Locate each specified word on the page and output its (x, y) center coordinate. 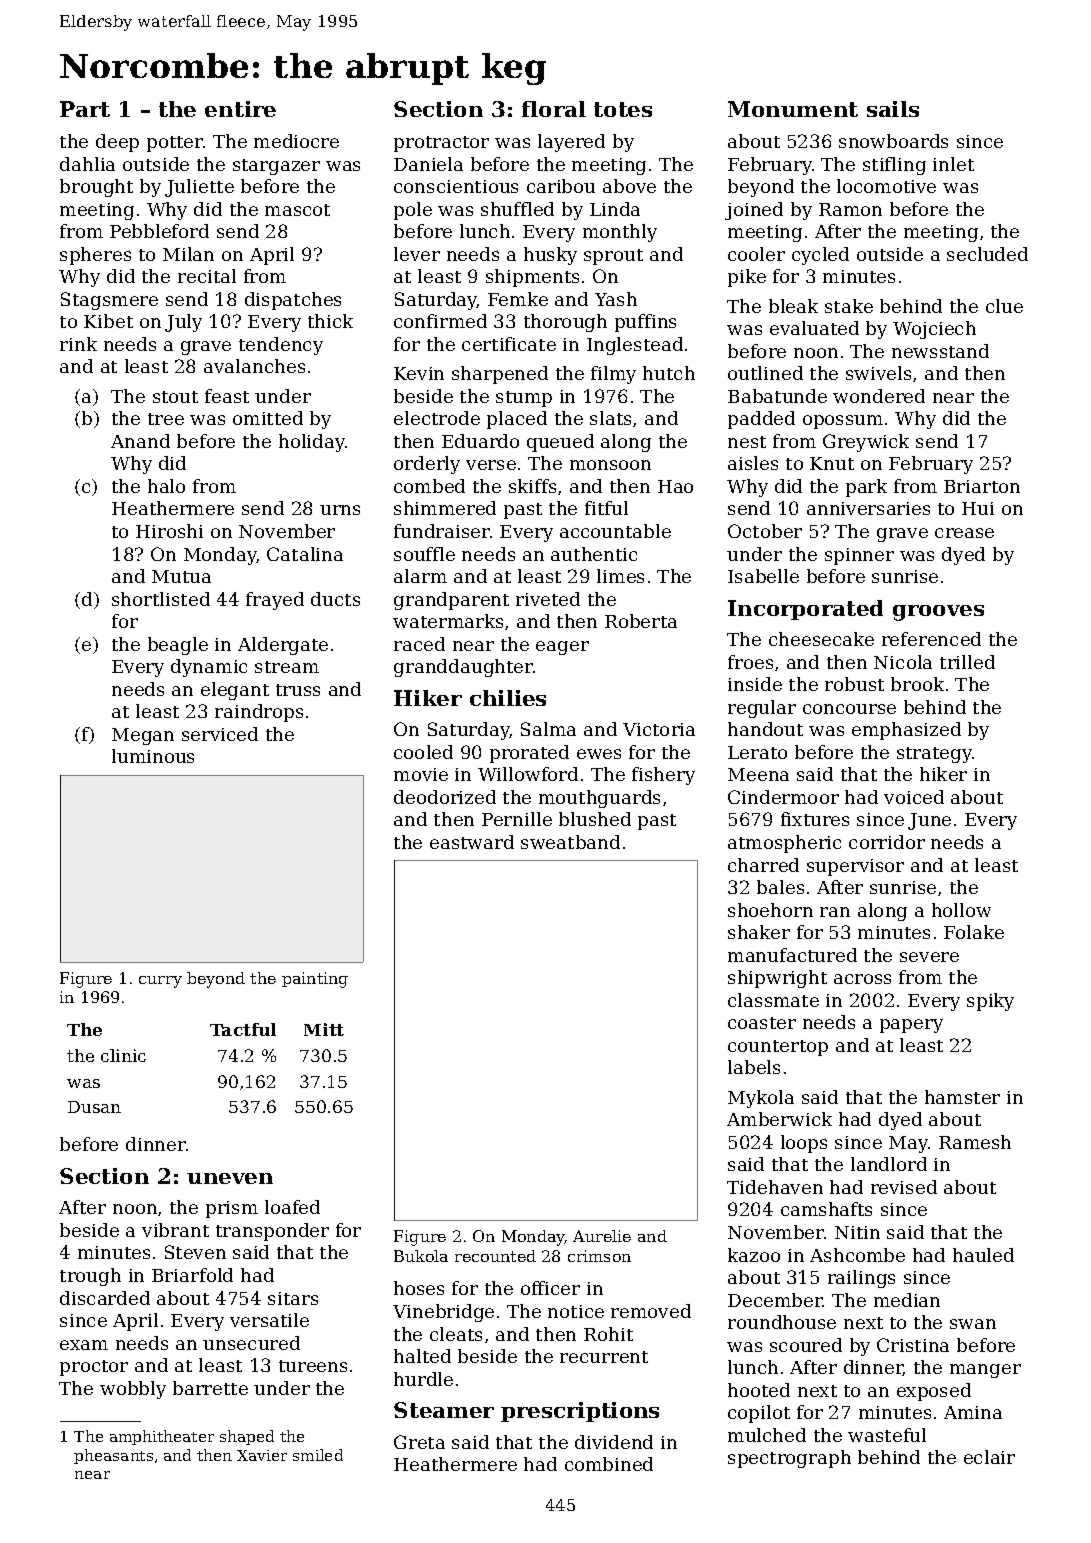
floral (554, 109)
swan (973, 1324)
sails (893, 109)
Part (85, 109)
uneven (230, 1178)
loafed (292, 1207)
